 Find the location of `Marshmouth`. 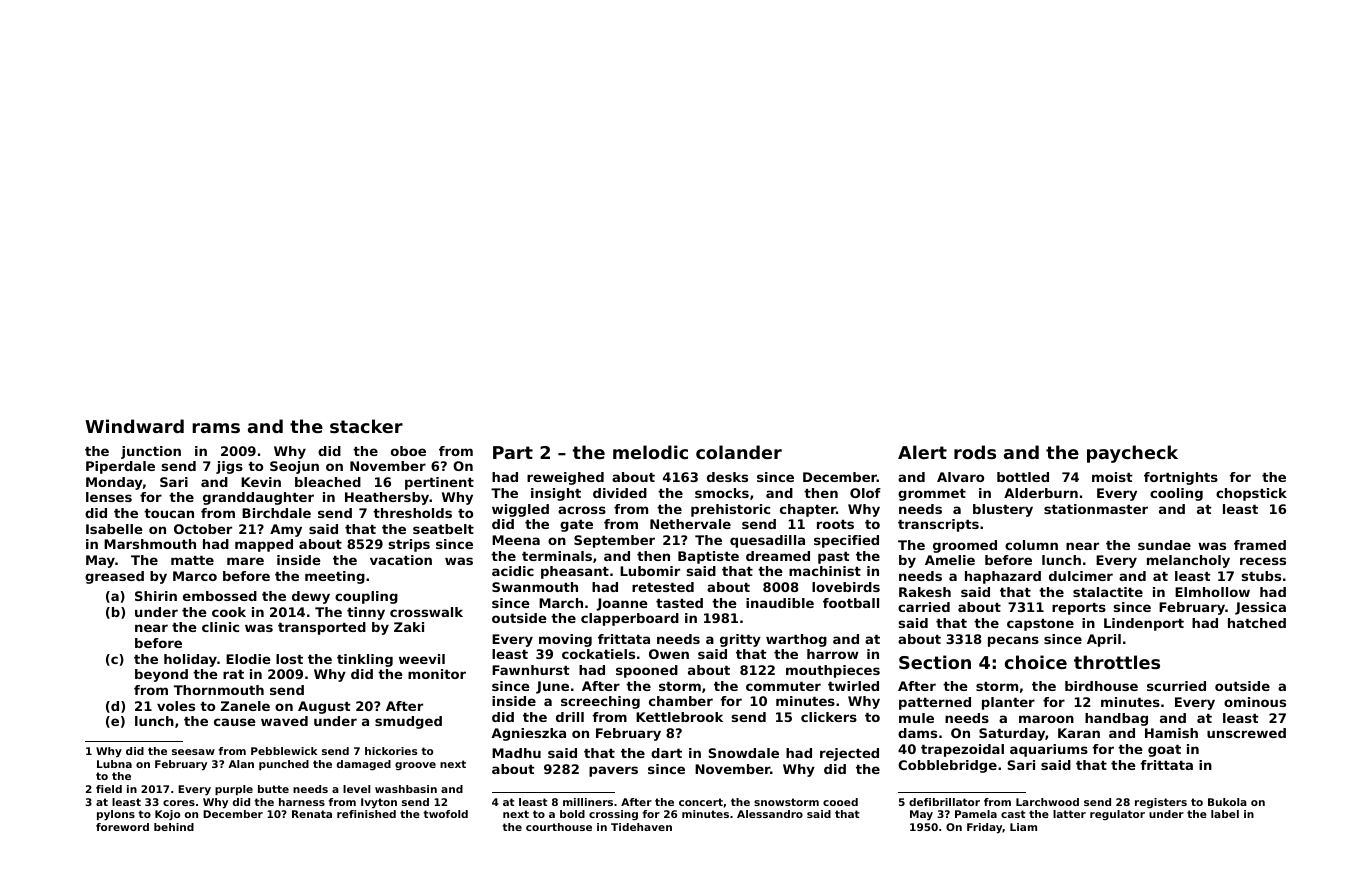

Marshmouth is located at coordinates (150, 544).
